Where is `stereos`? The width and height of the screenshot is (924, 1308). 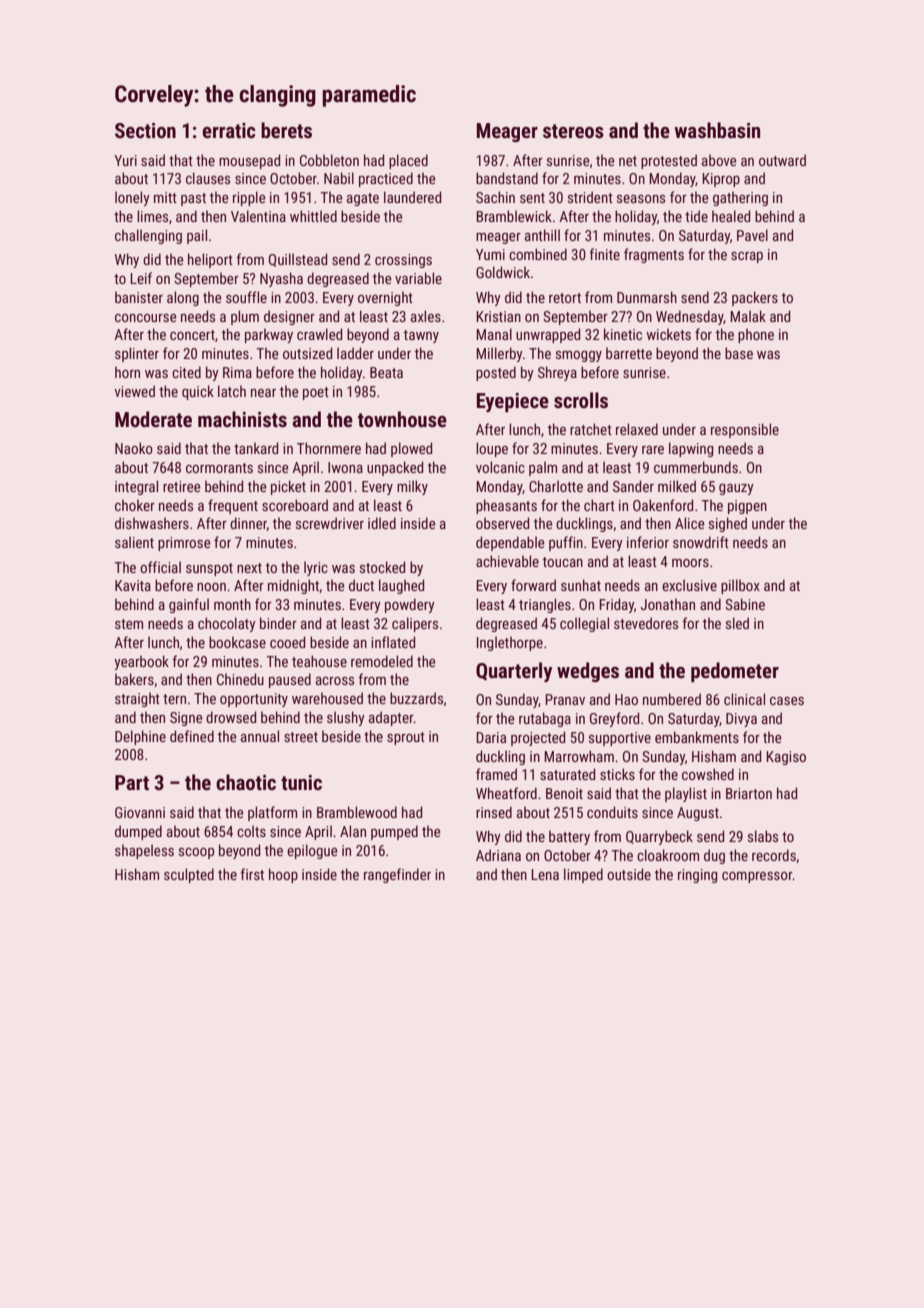 stereos is located at coordinates (573, 131).
